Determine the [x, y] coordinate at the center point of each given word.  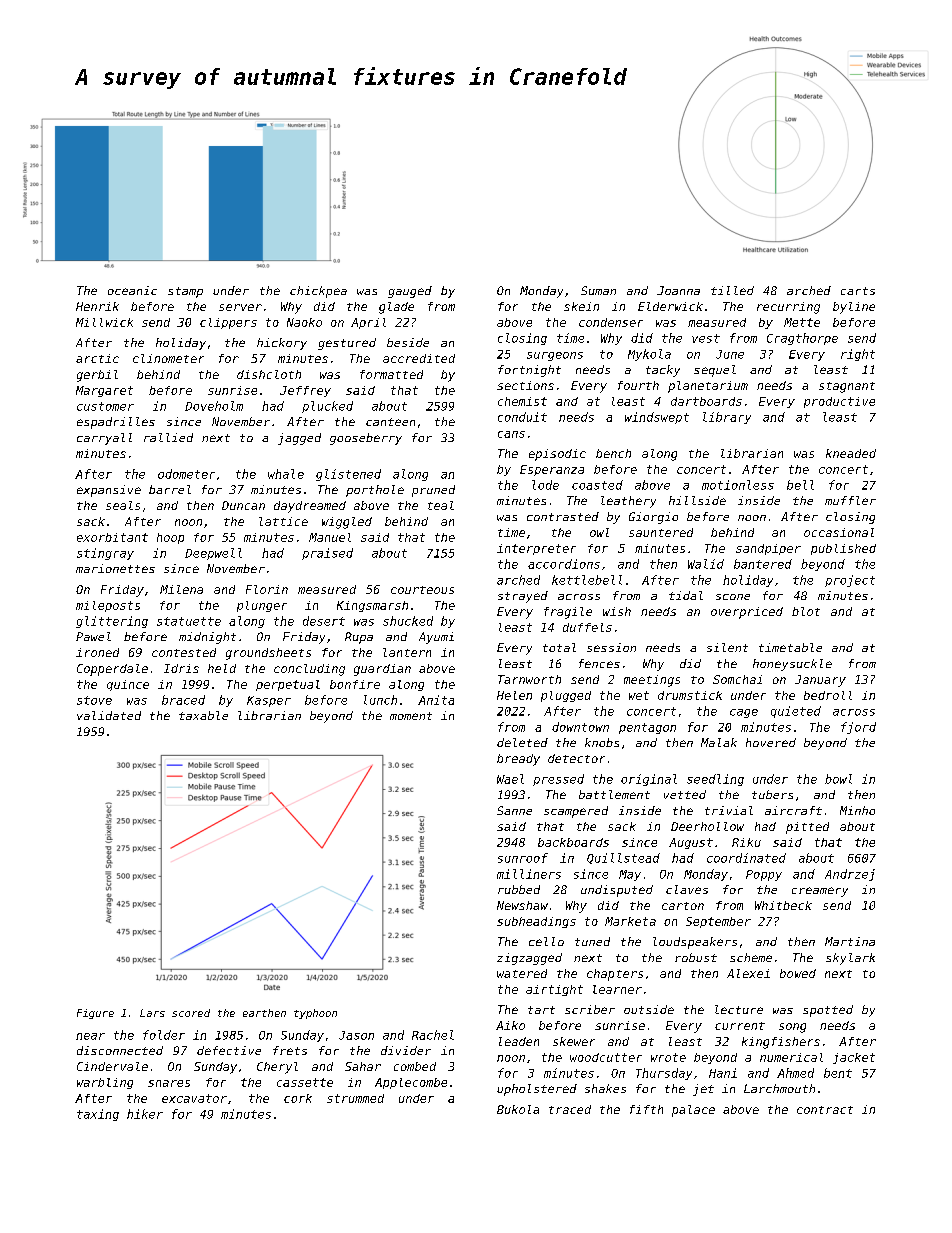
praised [327, 554]
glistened [348, 475]
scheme [751, 957]
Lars [152, 1013]
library [727, 418]
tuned [592, 941]
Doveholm [214, 406]
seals [123, 505]
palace [693, 1111]
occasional [839, 532]
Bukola [518, 1109]
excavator [194, 1098]
